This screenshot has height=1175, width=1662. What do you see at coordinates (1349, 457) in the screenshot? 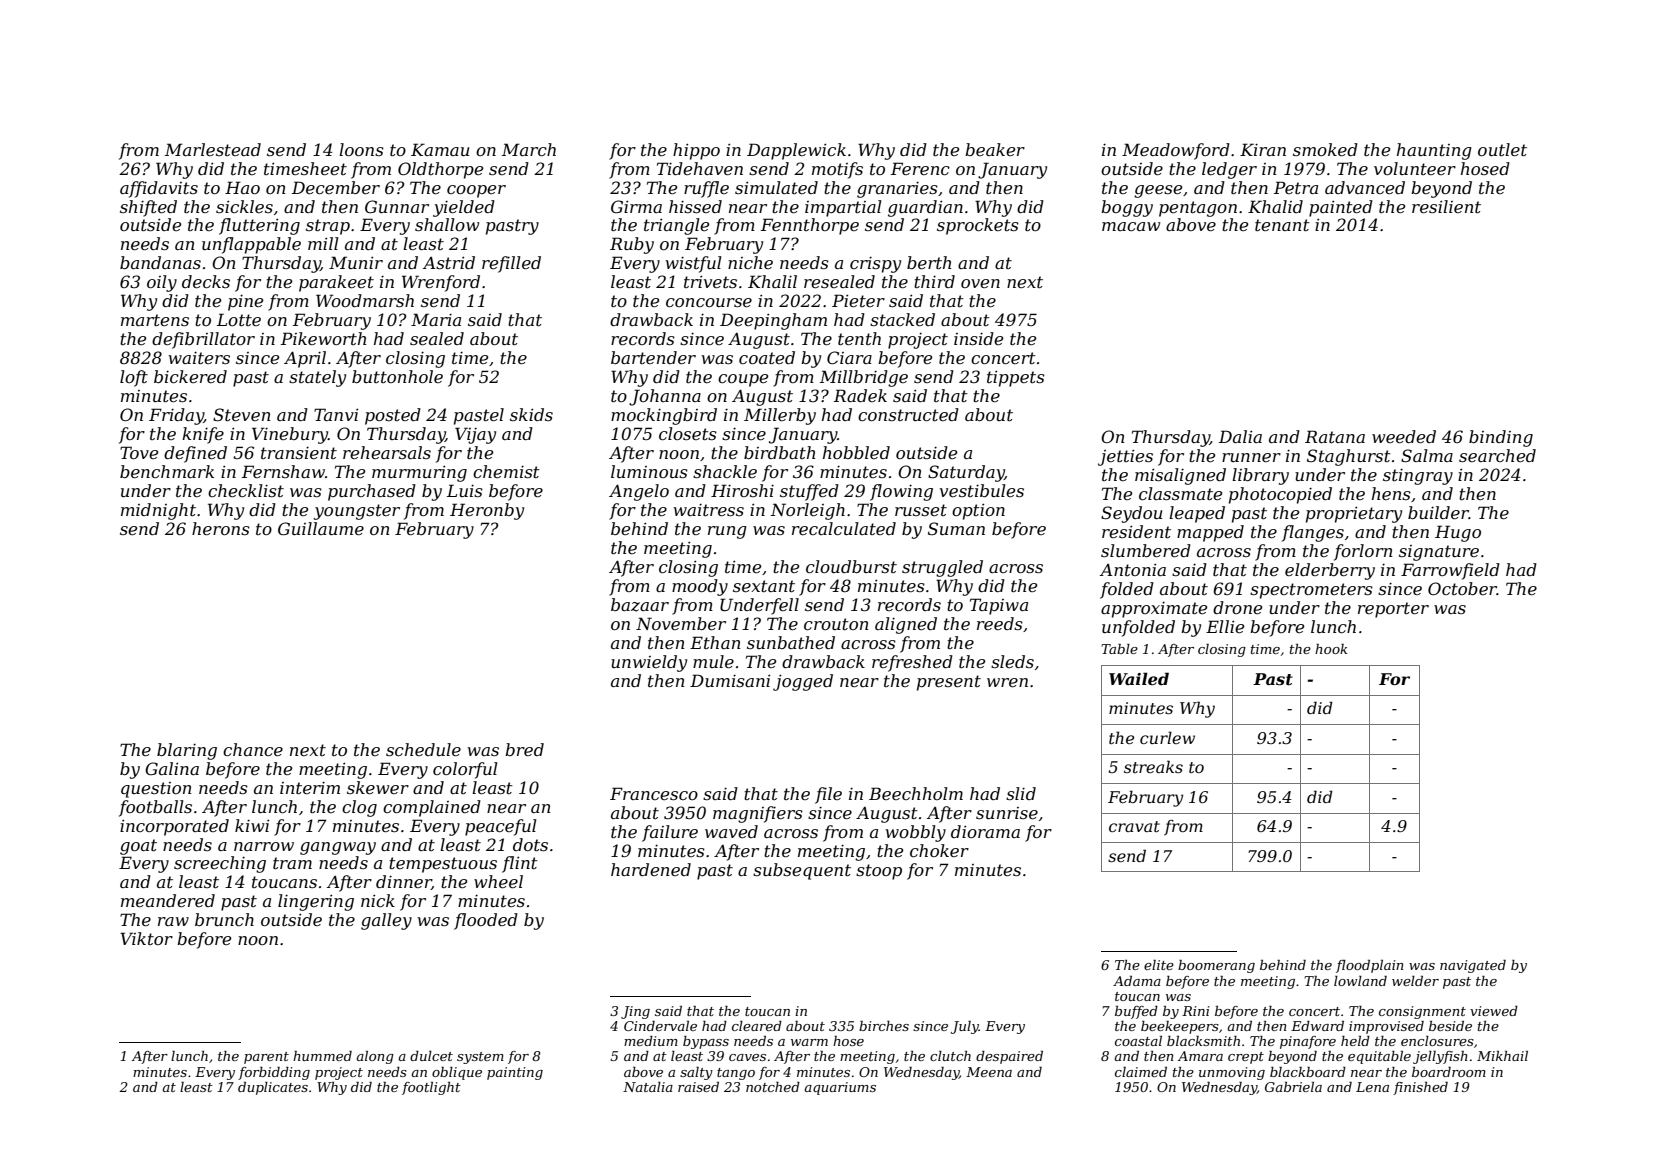
I see `Staghurst` at bounding box center [1349, 457].
